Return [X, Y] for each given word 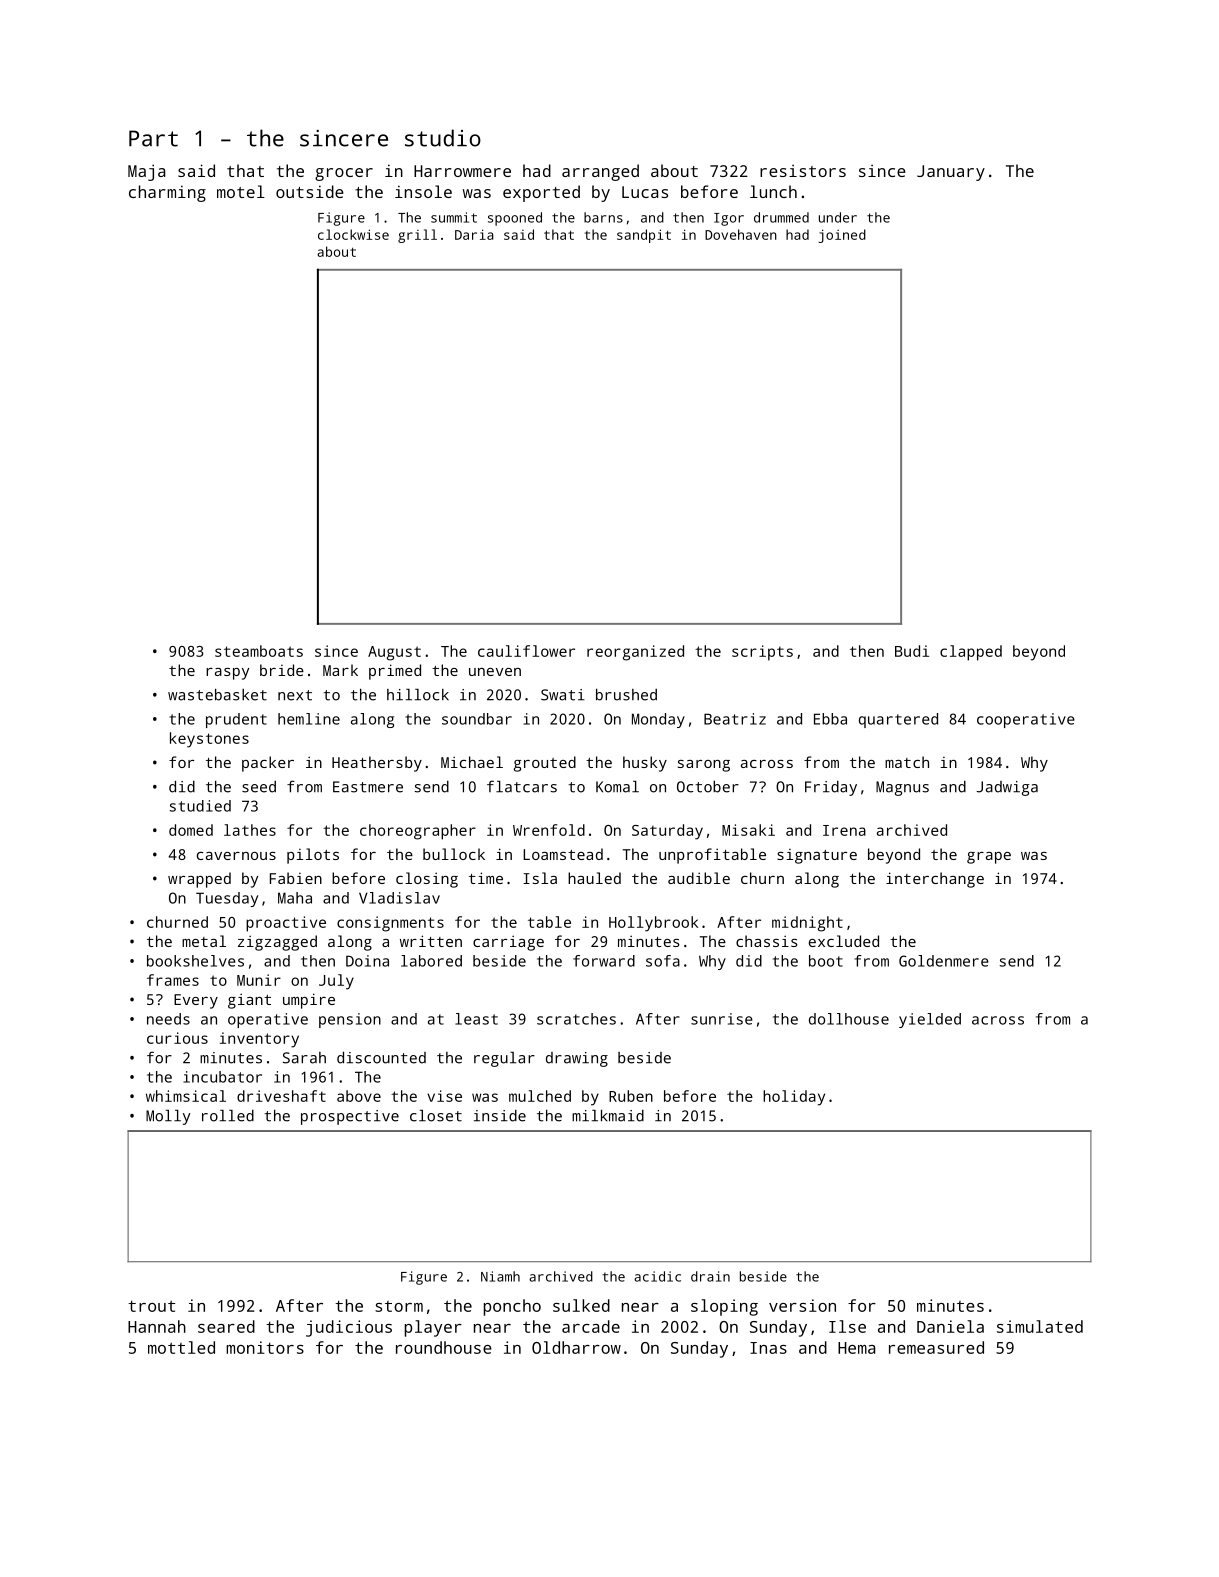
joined [842, 236]
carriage [508, 943]
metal [204, 941]
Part [153, 138]
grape [989, 858]
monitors [265, 1347]
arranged [600, 172]
